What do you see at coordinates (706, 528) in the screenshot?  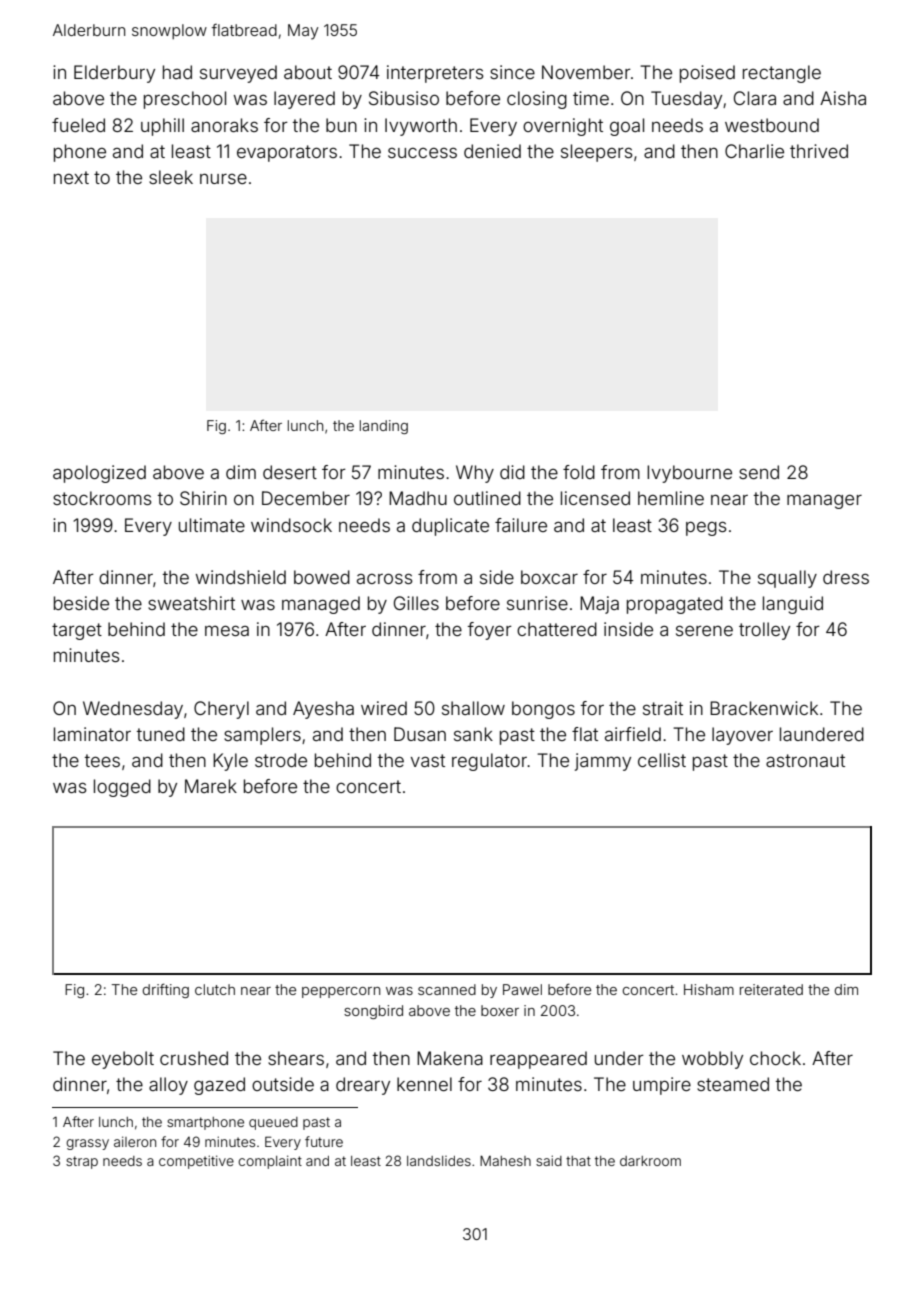 I see `pegs` at bounding box center [706, 528].
